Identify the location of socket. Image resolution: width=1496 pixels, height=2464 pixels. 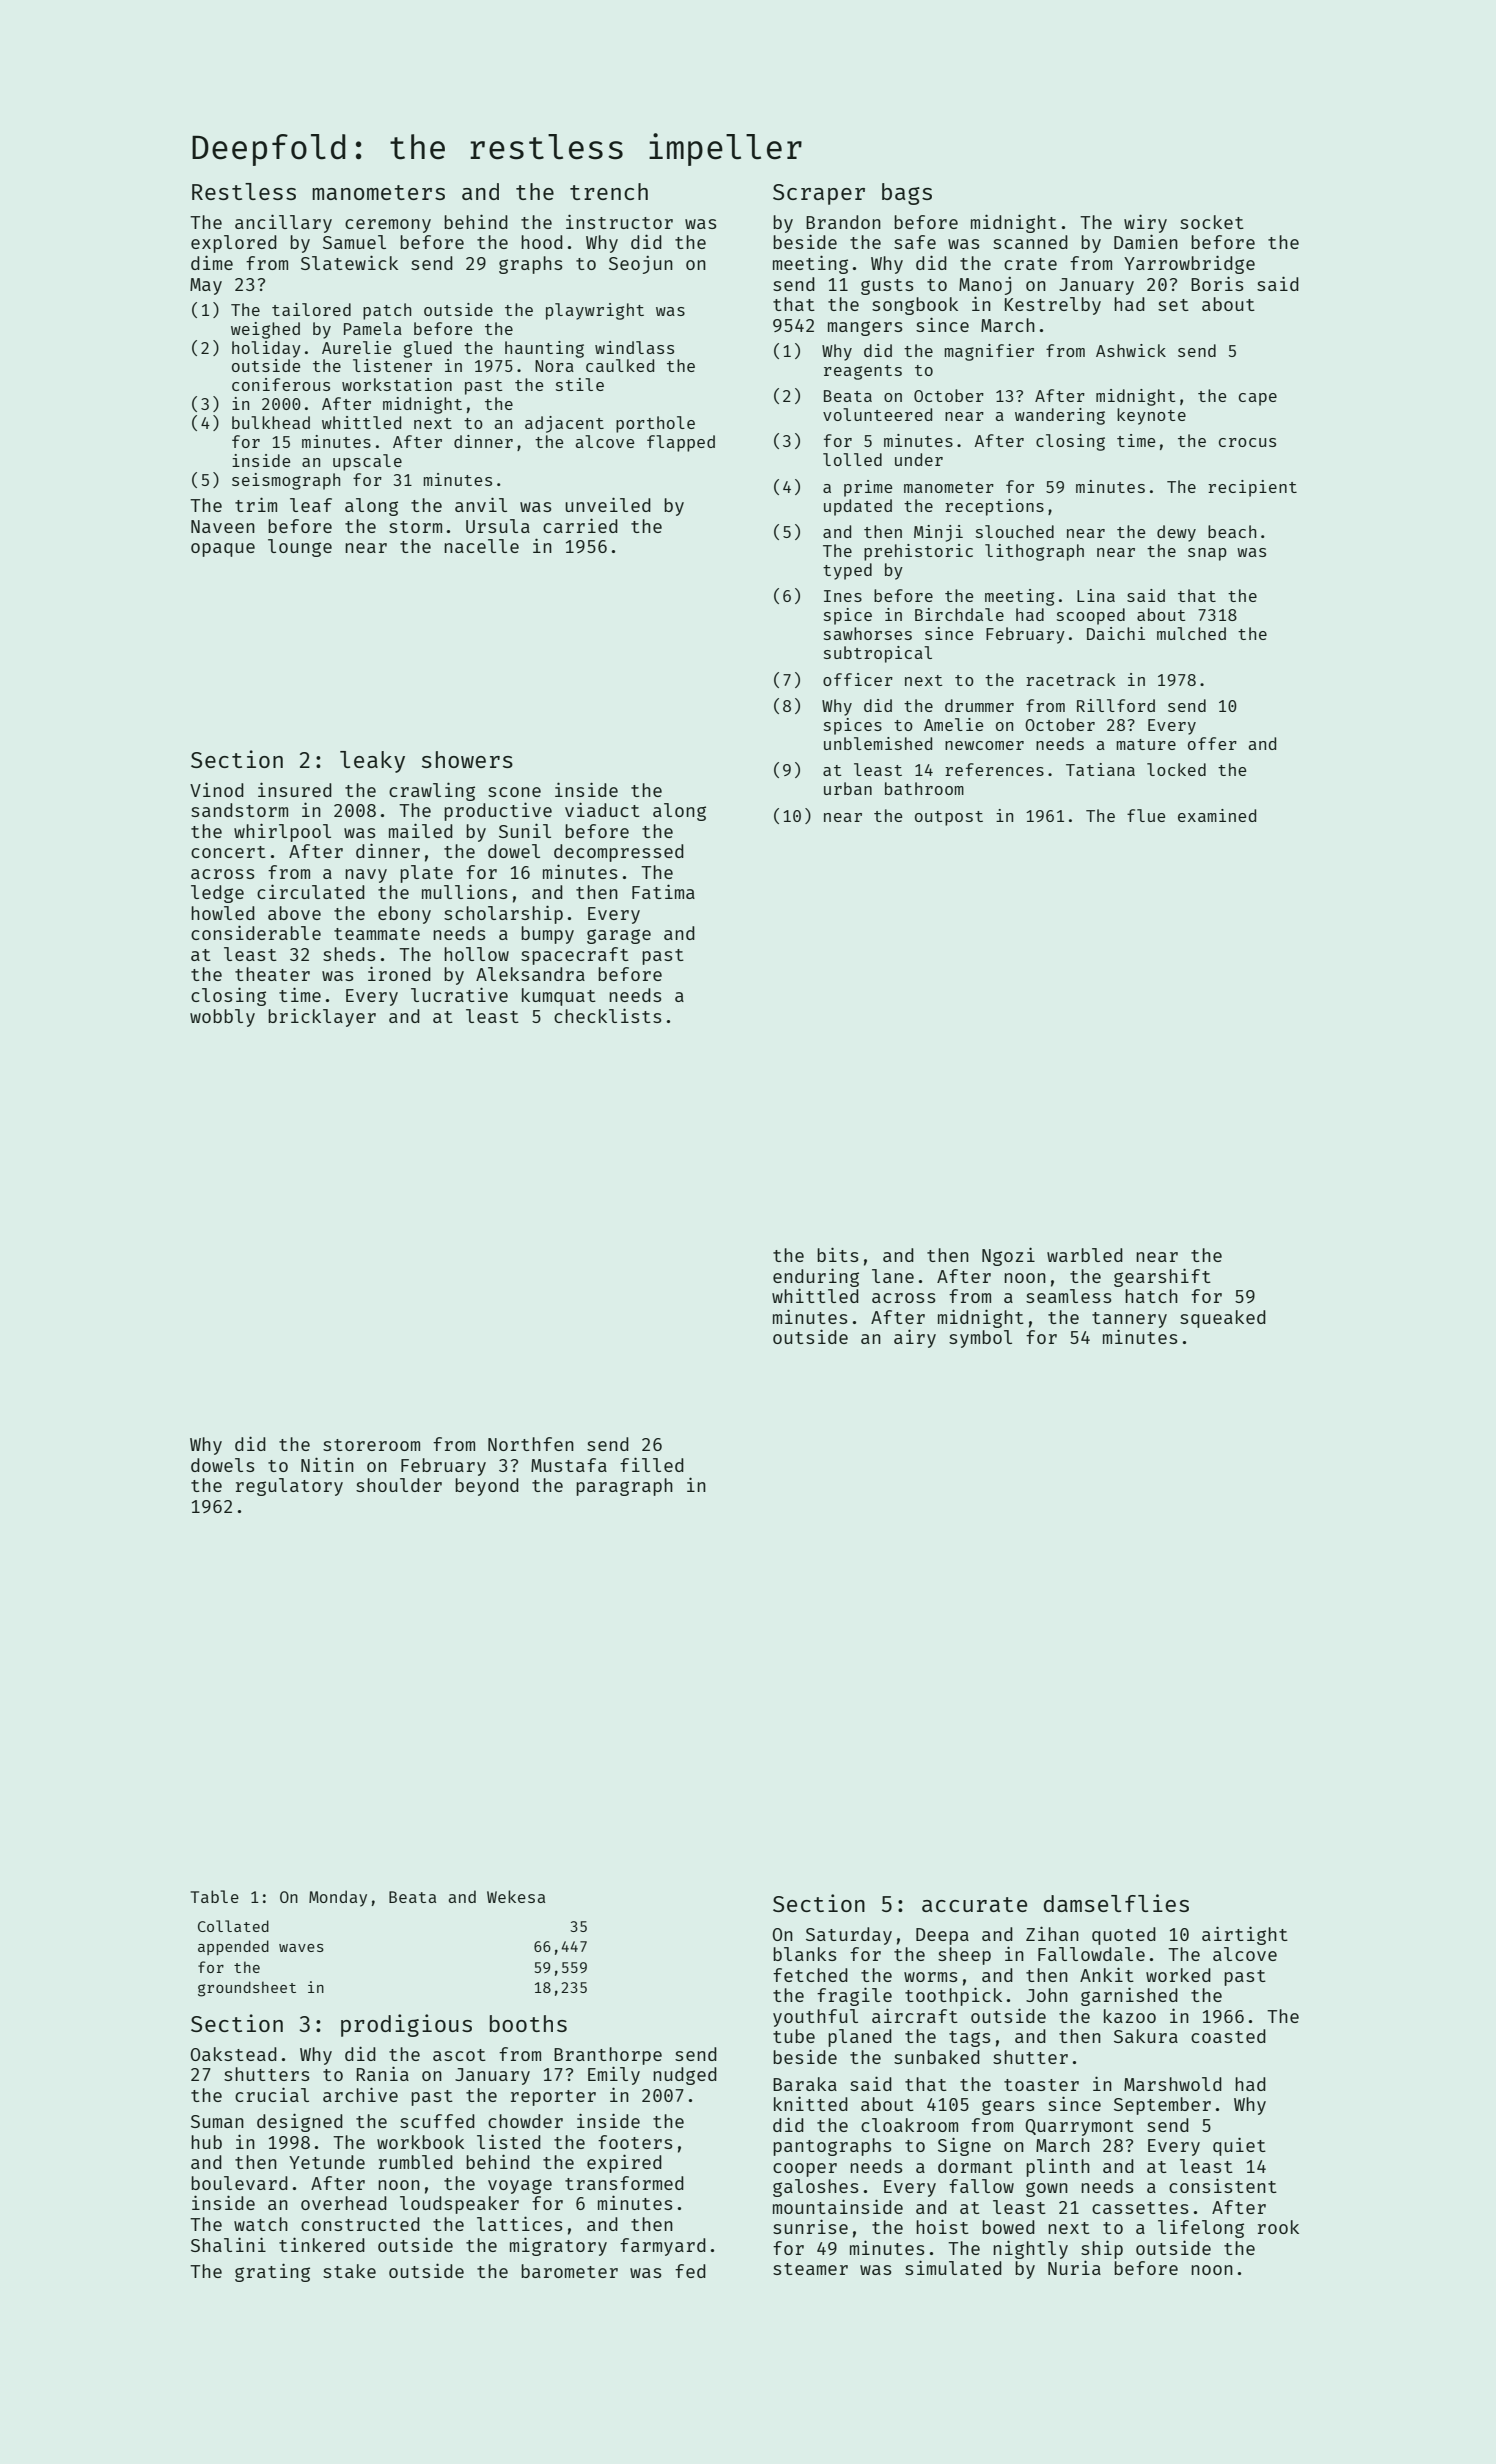
(1212, 222).
